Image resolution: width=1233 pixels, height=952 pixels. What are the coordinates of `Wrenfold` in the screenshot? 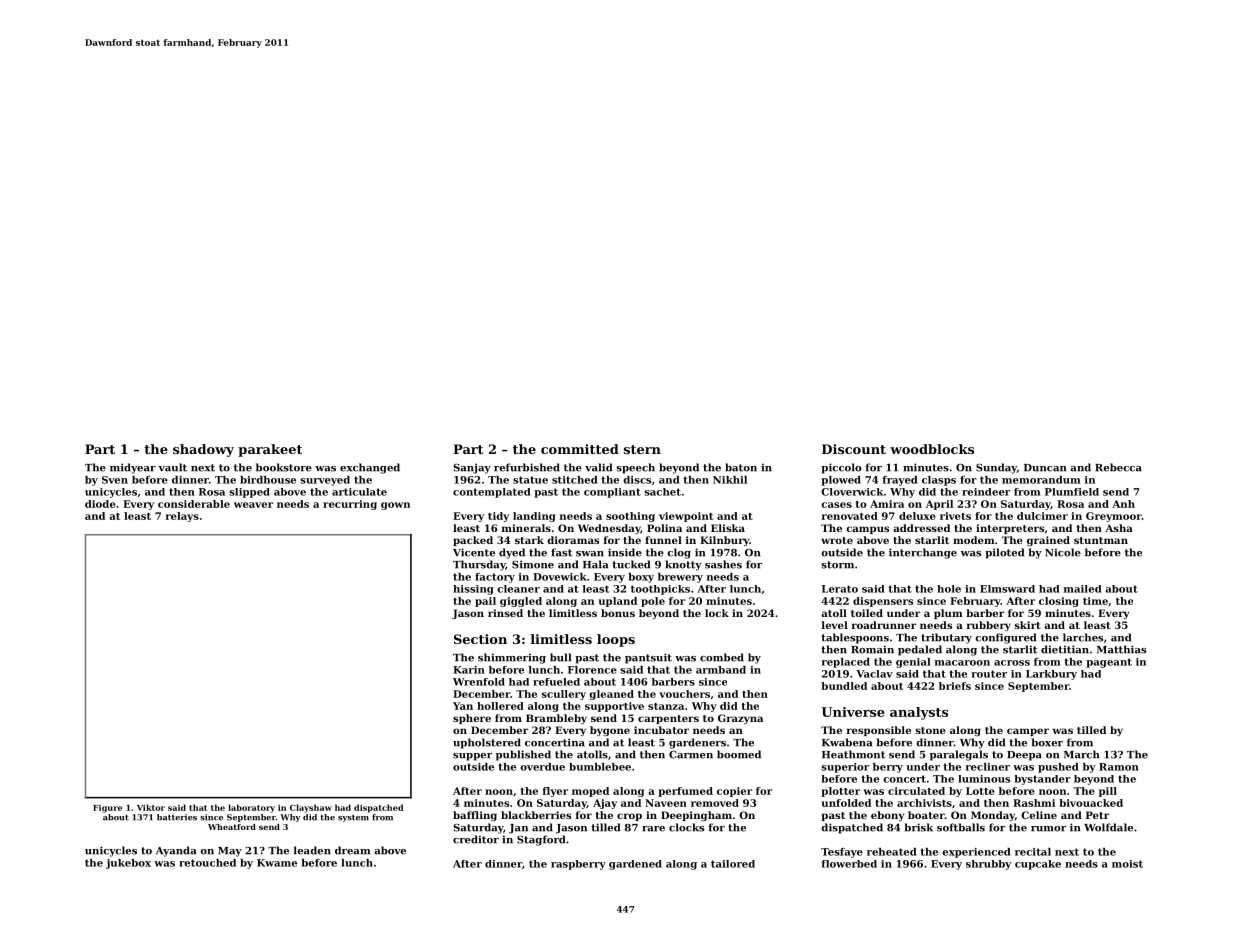 It's located at (479, 682).
